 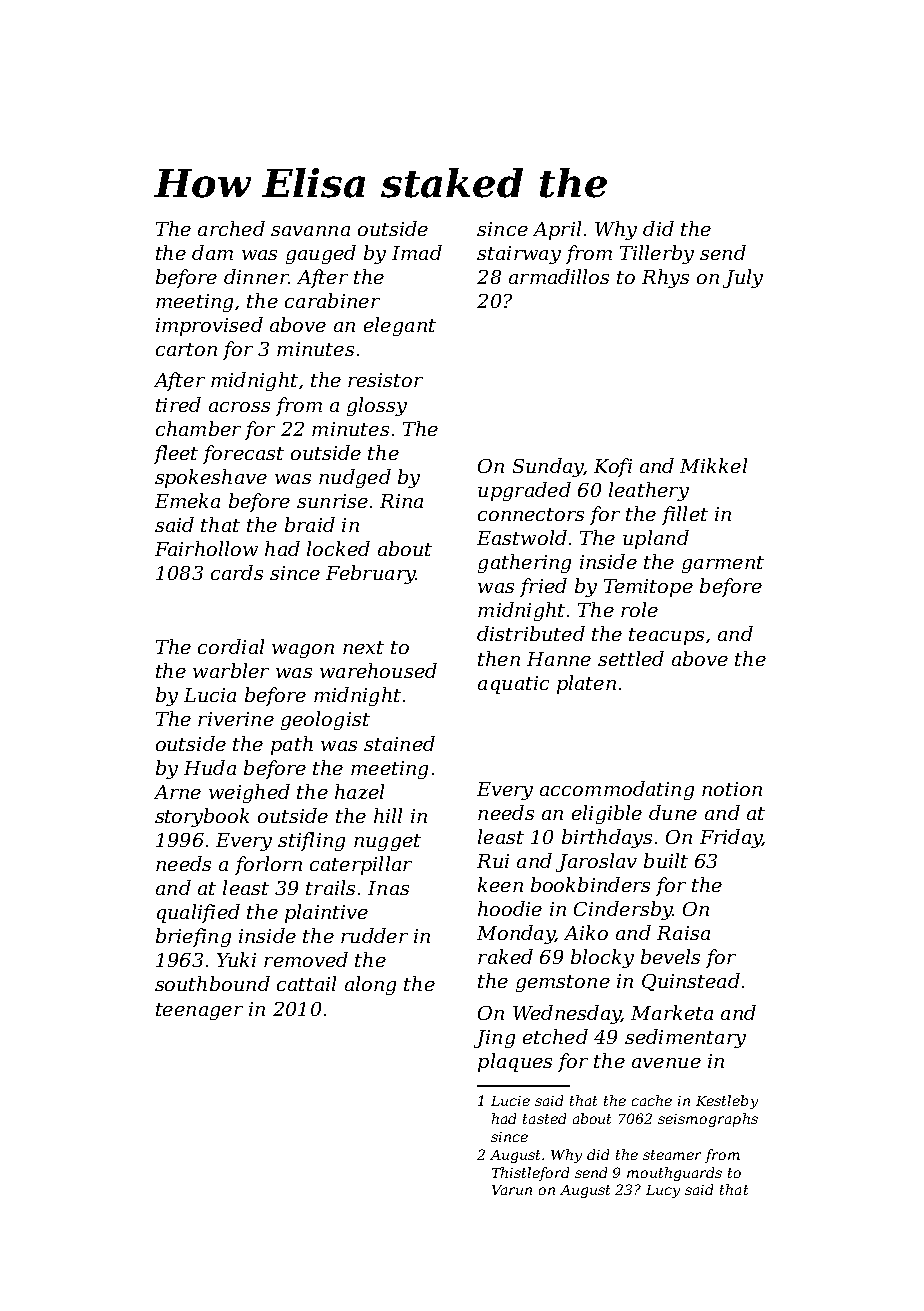 What do you see at coordinates (401, 501) in the screenshot?
I see `Rina` at bounding box center [401, 501].
